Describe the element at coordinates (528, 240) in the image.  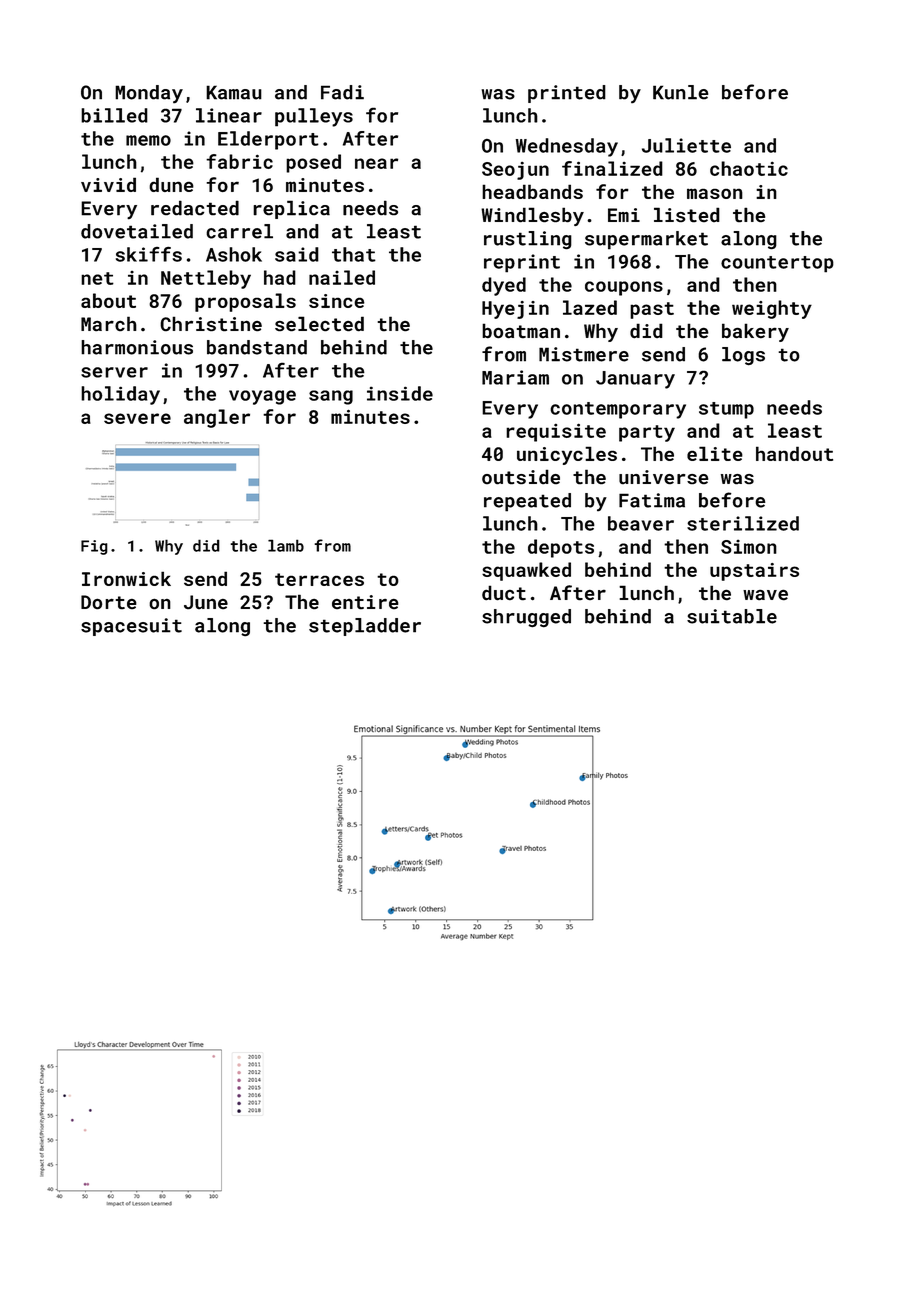
I see `rustling` at that location.
